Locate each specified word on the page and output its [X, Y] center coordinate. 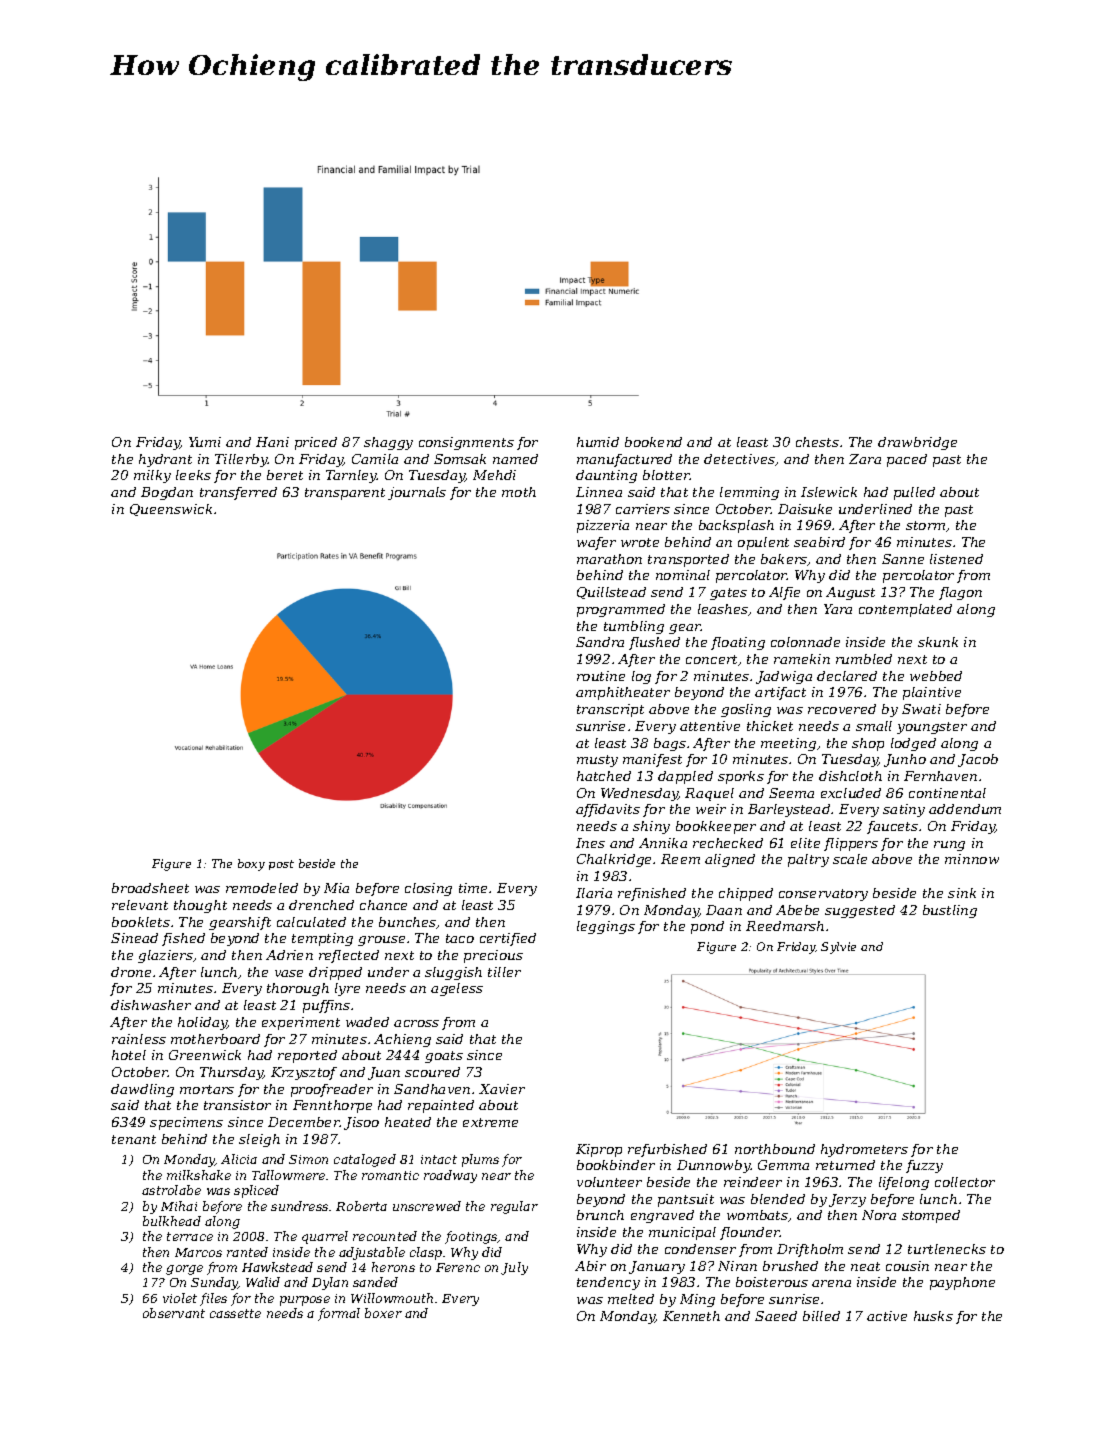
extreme [490, 1122]
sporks [741, 777]
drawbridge [917, 443]
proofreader [332, 1090]
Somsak [460, 459]
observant [174, 1313]
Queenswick [171, 510]
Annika [663, 843]
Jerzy [847, 1200]
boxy [251, 865]
